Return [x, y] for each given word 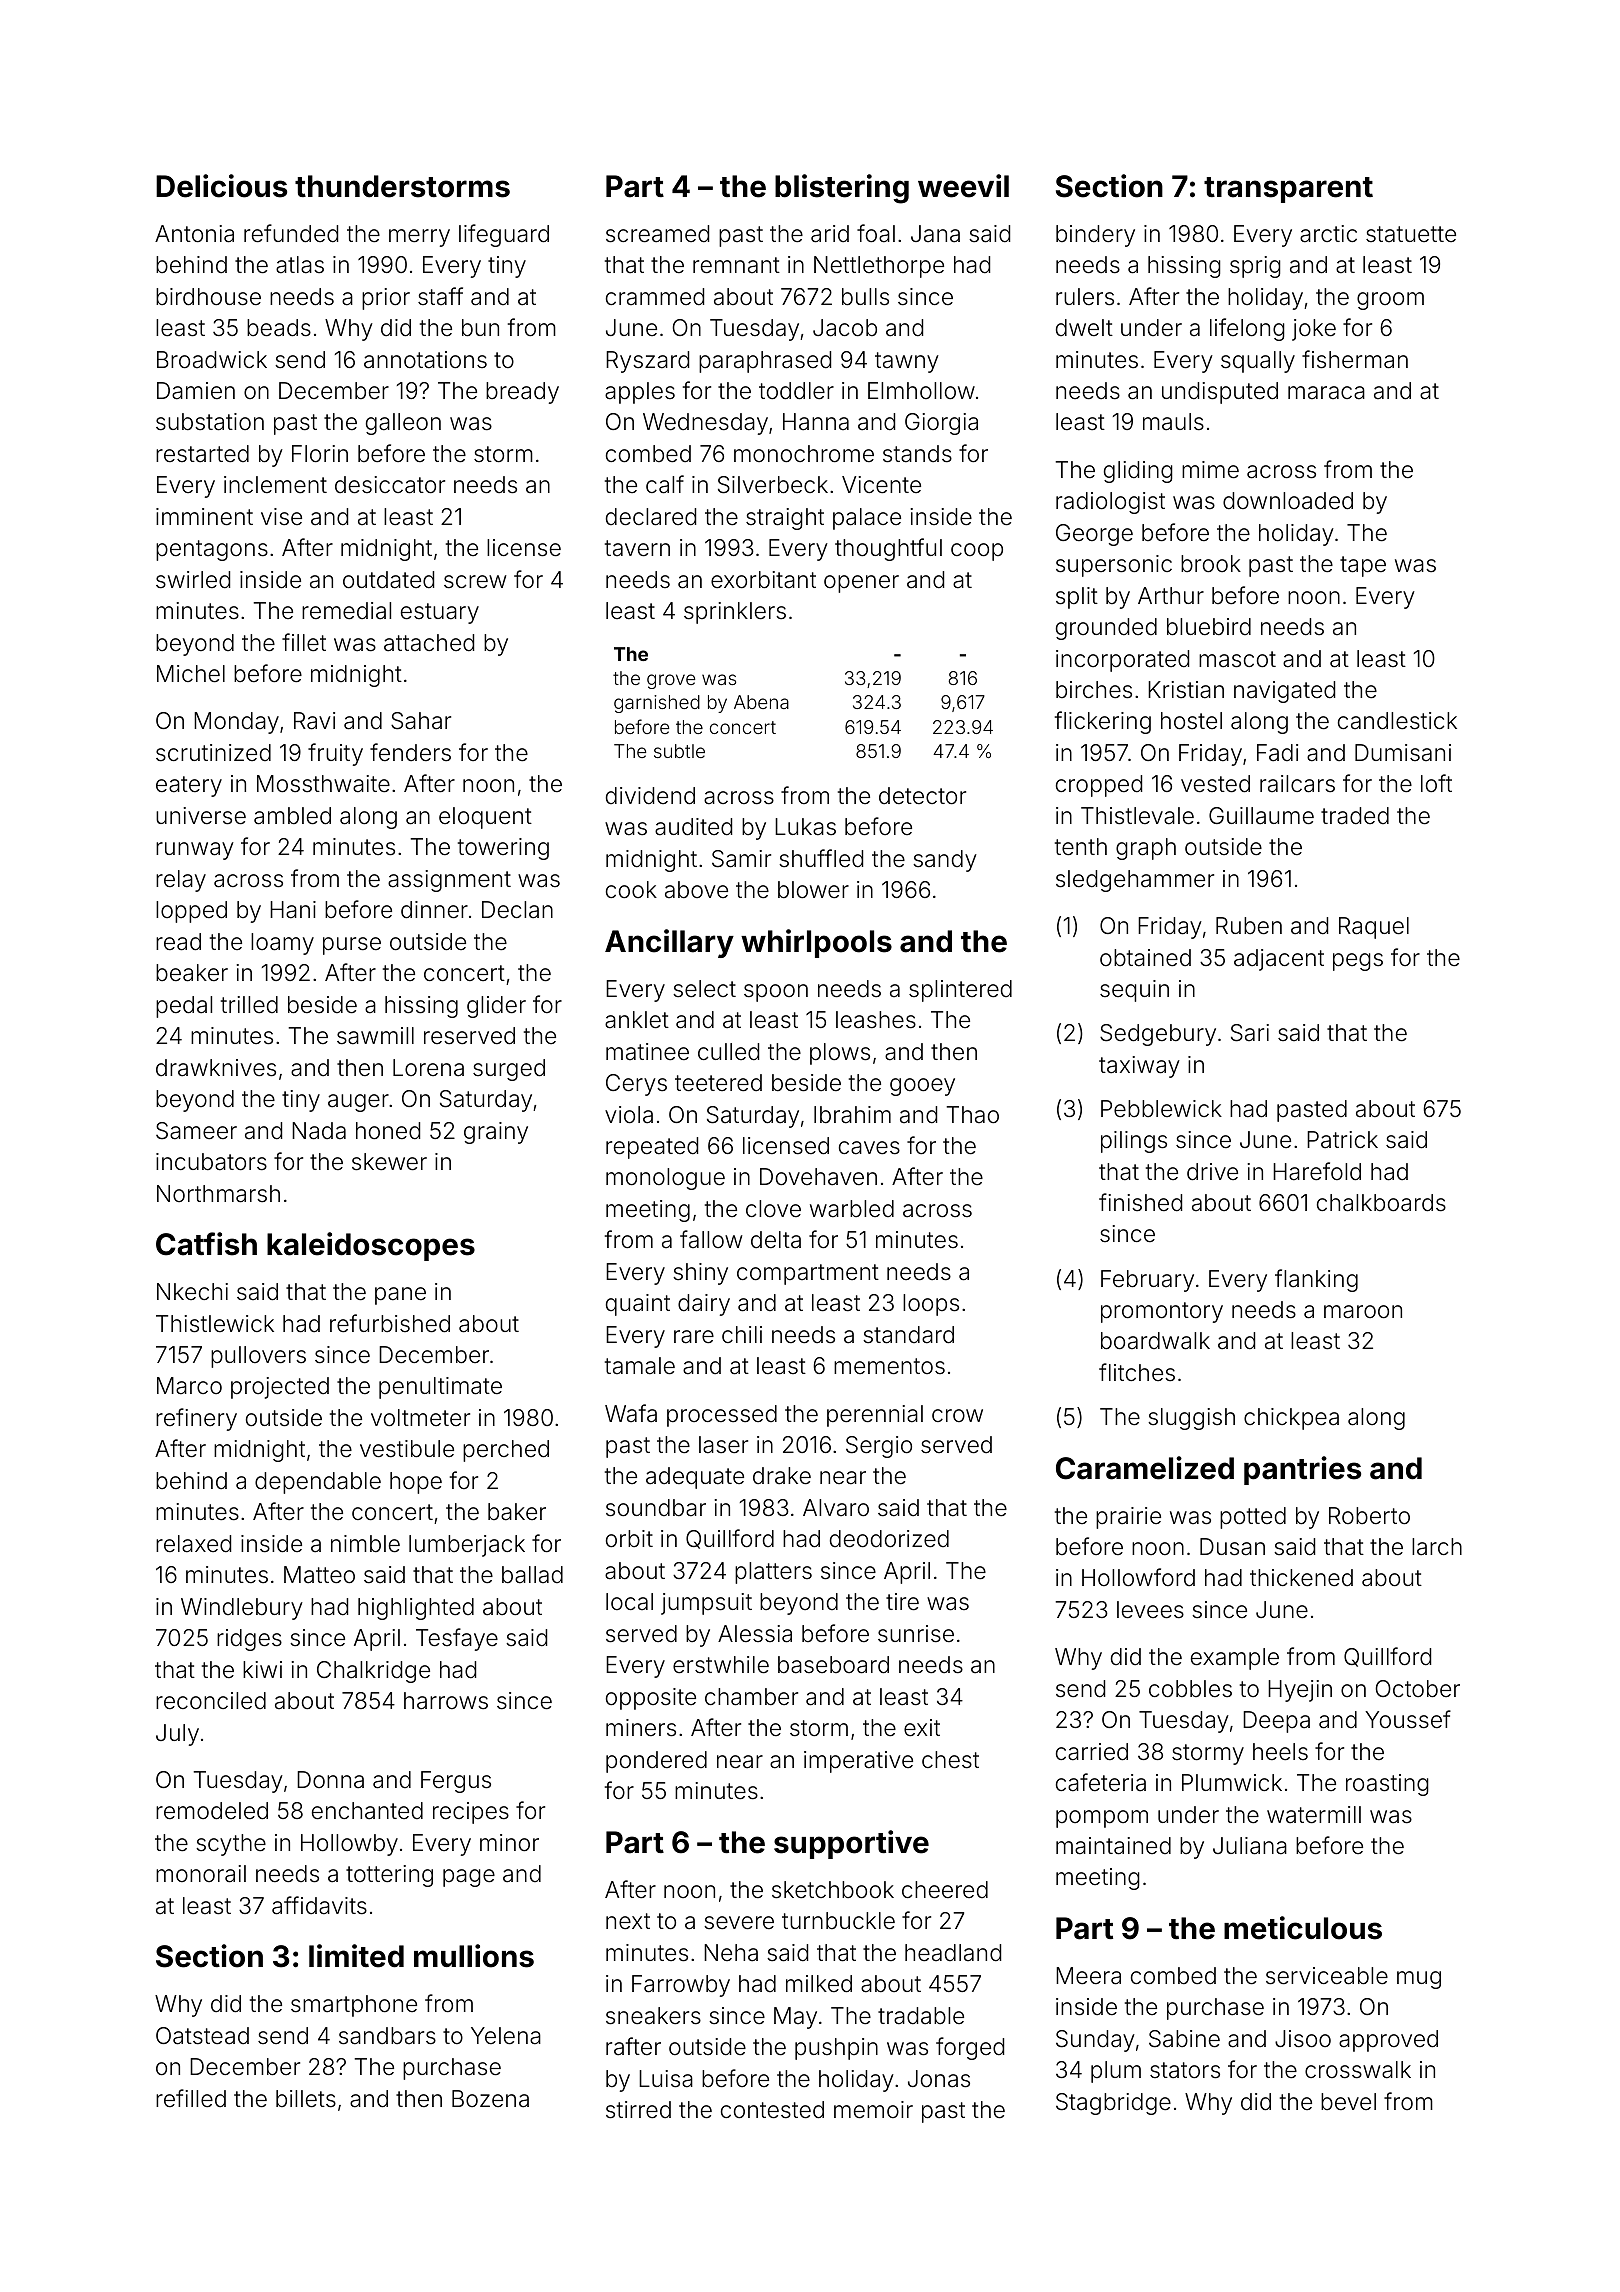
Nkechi [192, 1291]
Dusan [1232, 1547]
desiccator [390, 485]
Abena [761, 702]
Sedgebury [1158, 1035]
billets [306, 2099]
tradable [921, 2016]
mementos [889, 1366]
